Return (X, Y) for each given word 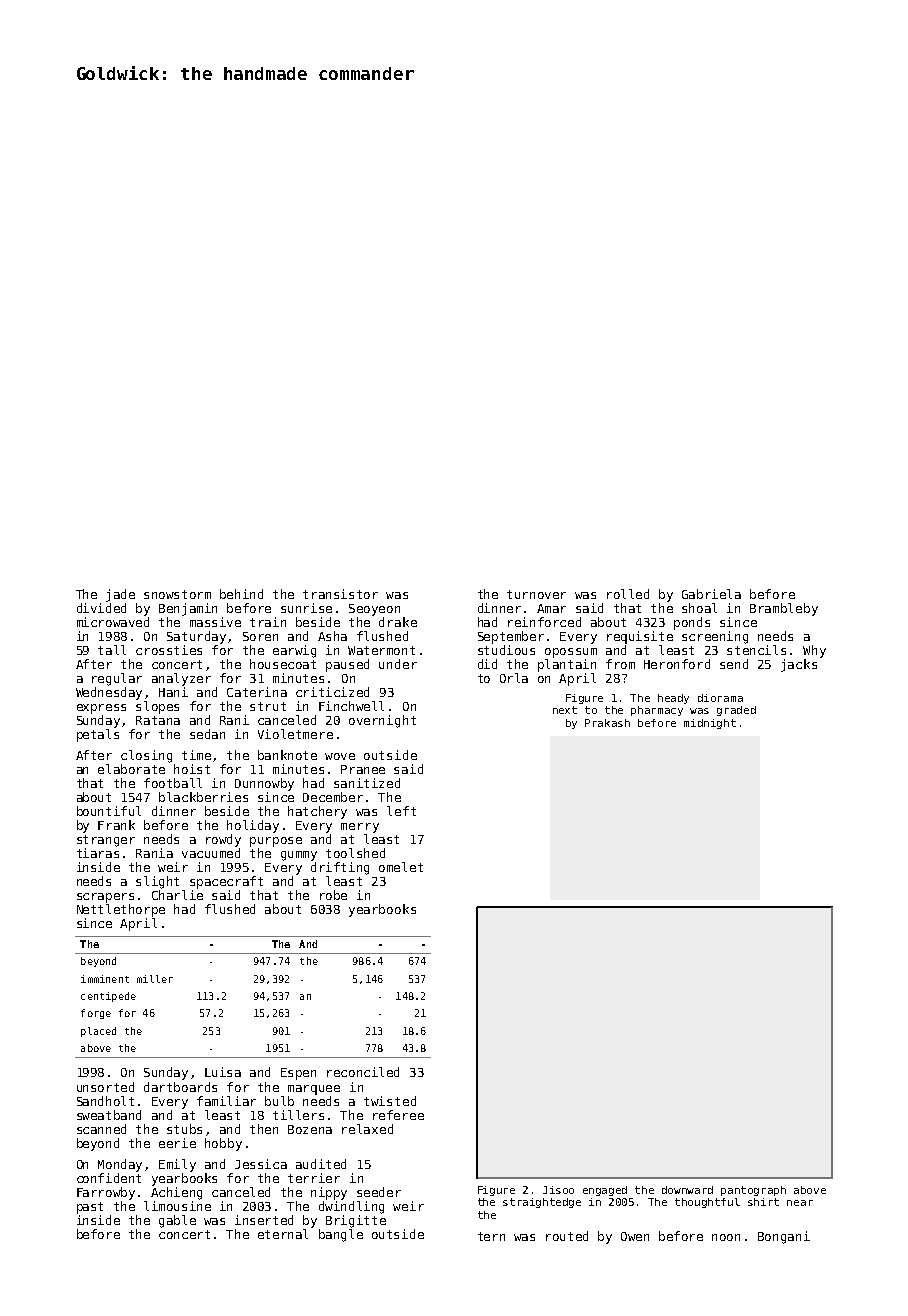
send (734, 664)
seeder (379, 1192)
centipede (108, 997)
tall (112, 650)
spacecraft (226, 882)
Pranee (363, 769)
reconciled (363, 1072)
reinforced (544, 622)
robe (333, 895)
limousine (177, 1206)
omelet (401, 867)
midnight (710, 724)
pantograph (753, 1191)
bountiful (109, 811)
